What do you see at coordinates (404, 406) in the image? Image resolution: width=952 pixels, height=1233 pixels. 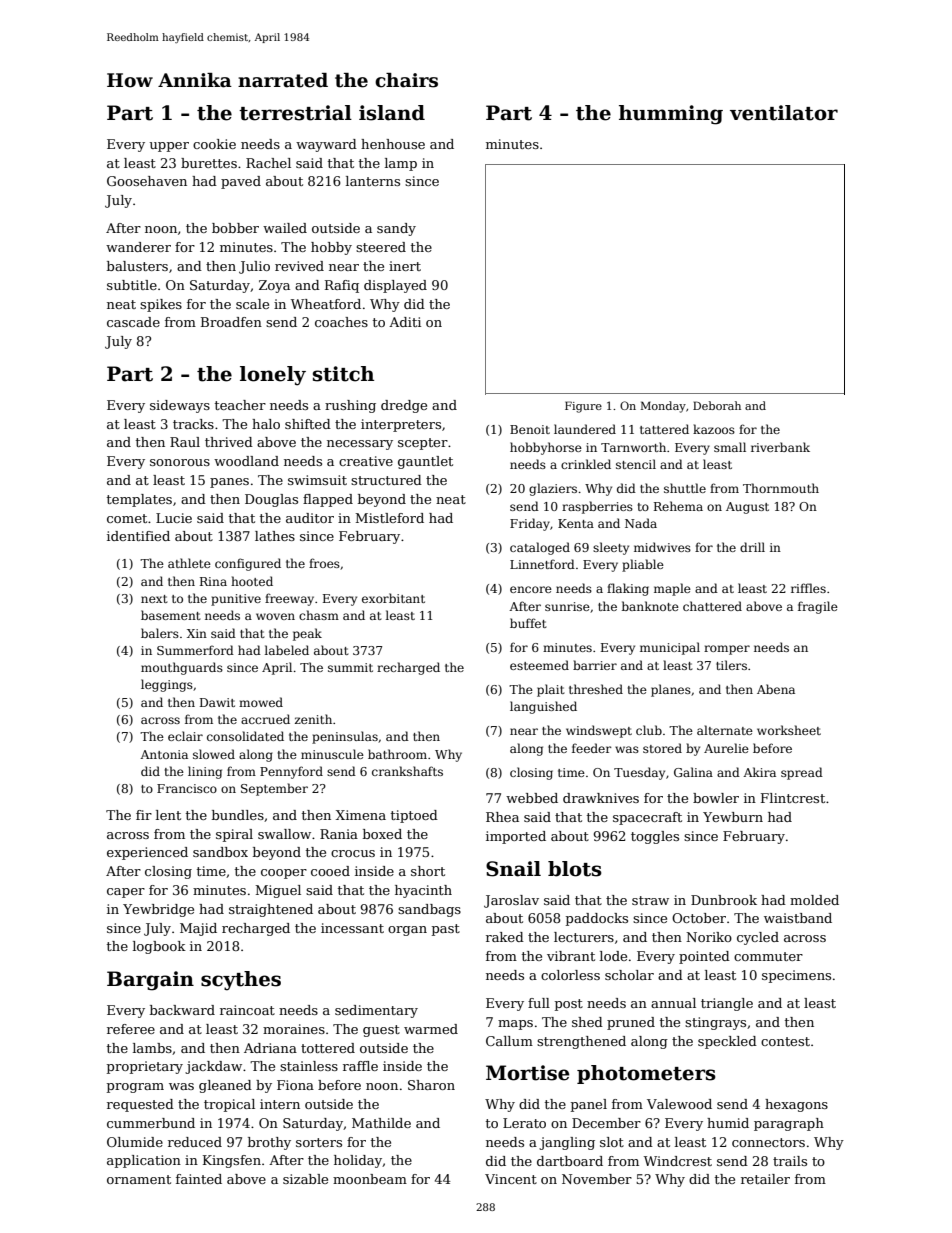 I see `dredge` at bounding box center [404, 406].
